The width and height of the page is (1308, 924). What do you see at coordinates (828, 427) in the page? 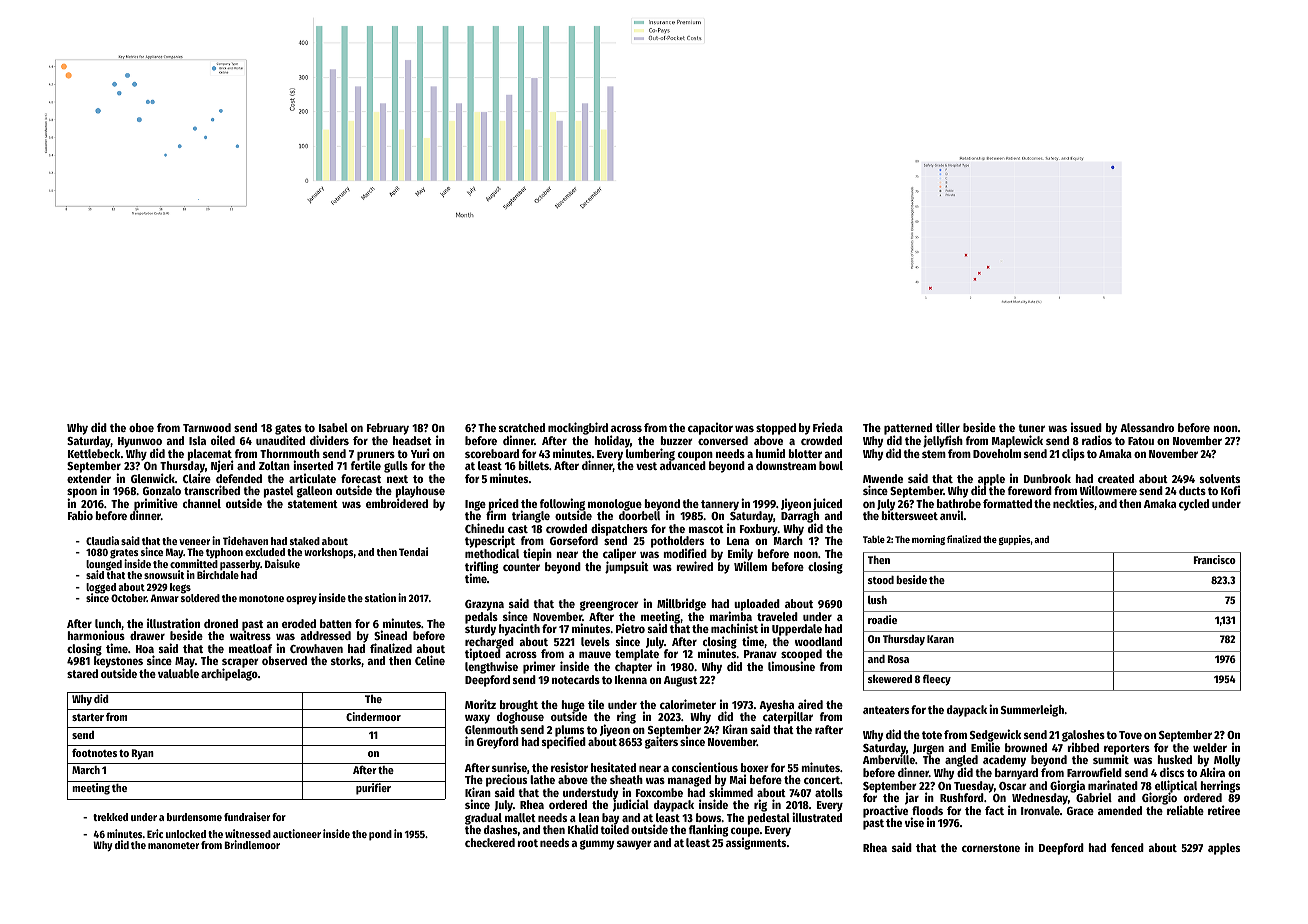
I see `Frieda` at bounding box center [828, 427].
